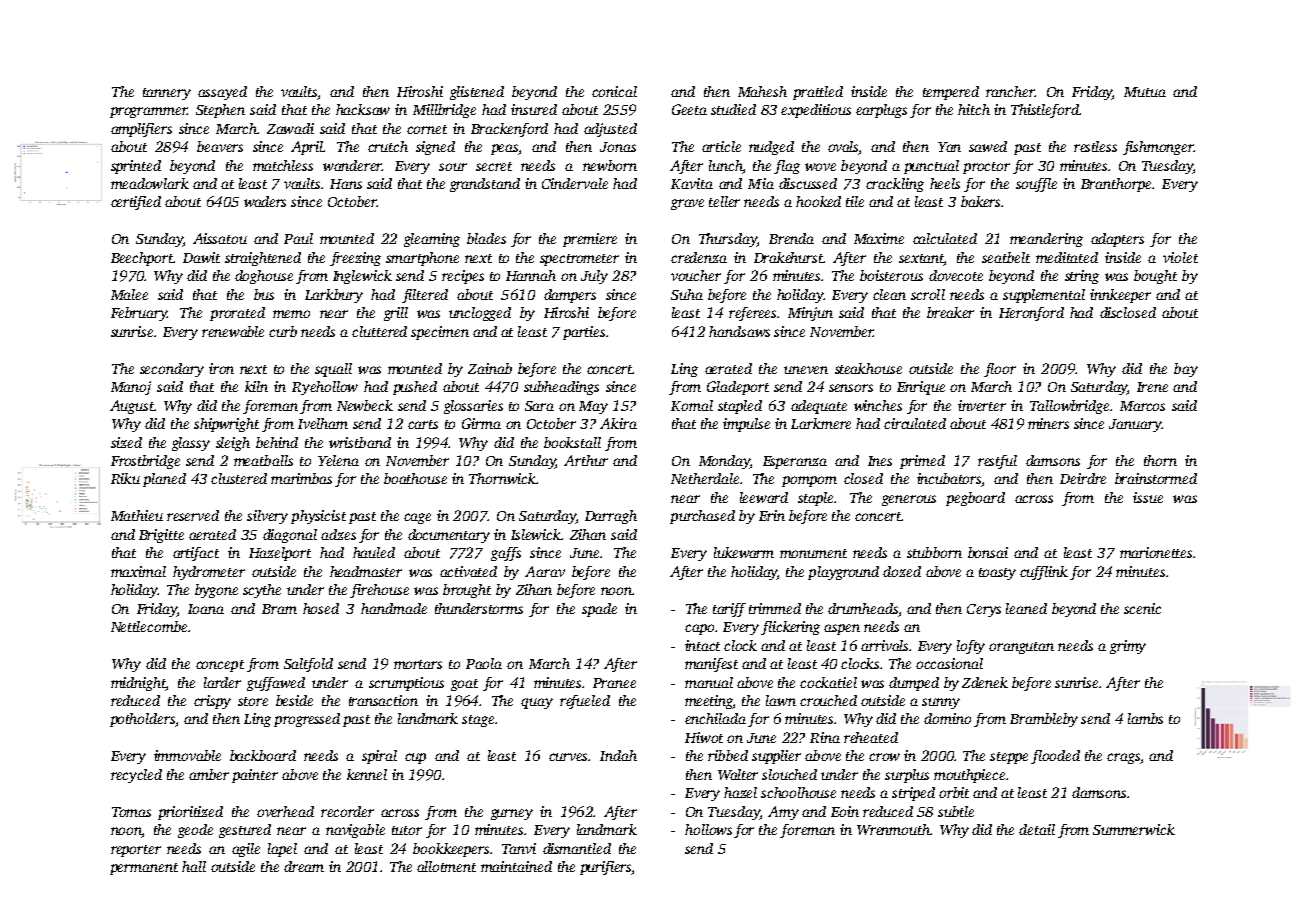  Describe the element at coordinates (1037, 829) in the screenshot. I see `detail` at that location.
